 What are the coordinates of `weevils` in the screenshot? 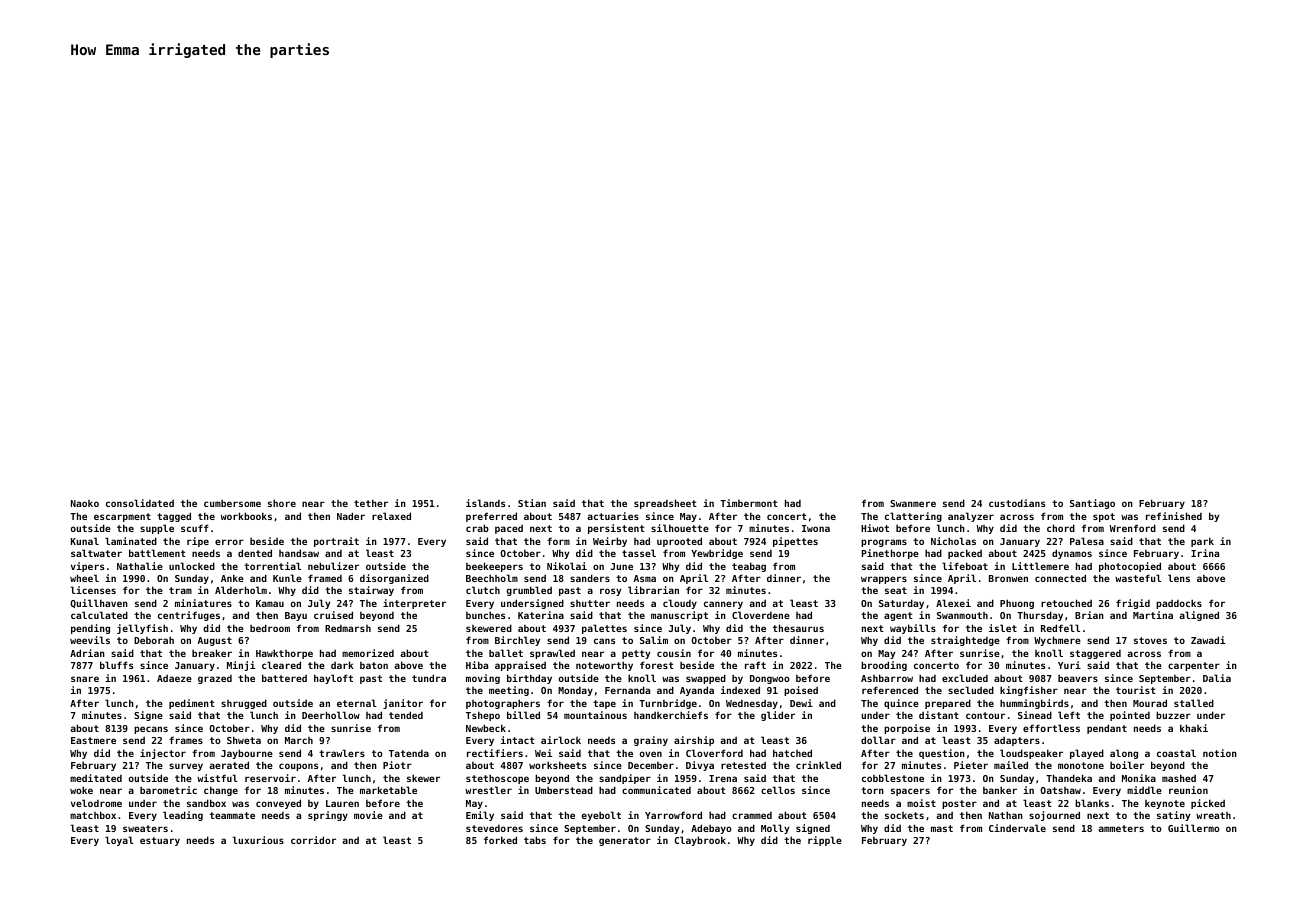 It's located at (90, 640).
